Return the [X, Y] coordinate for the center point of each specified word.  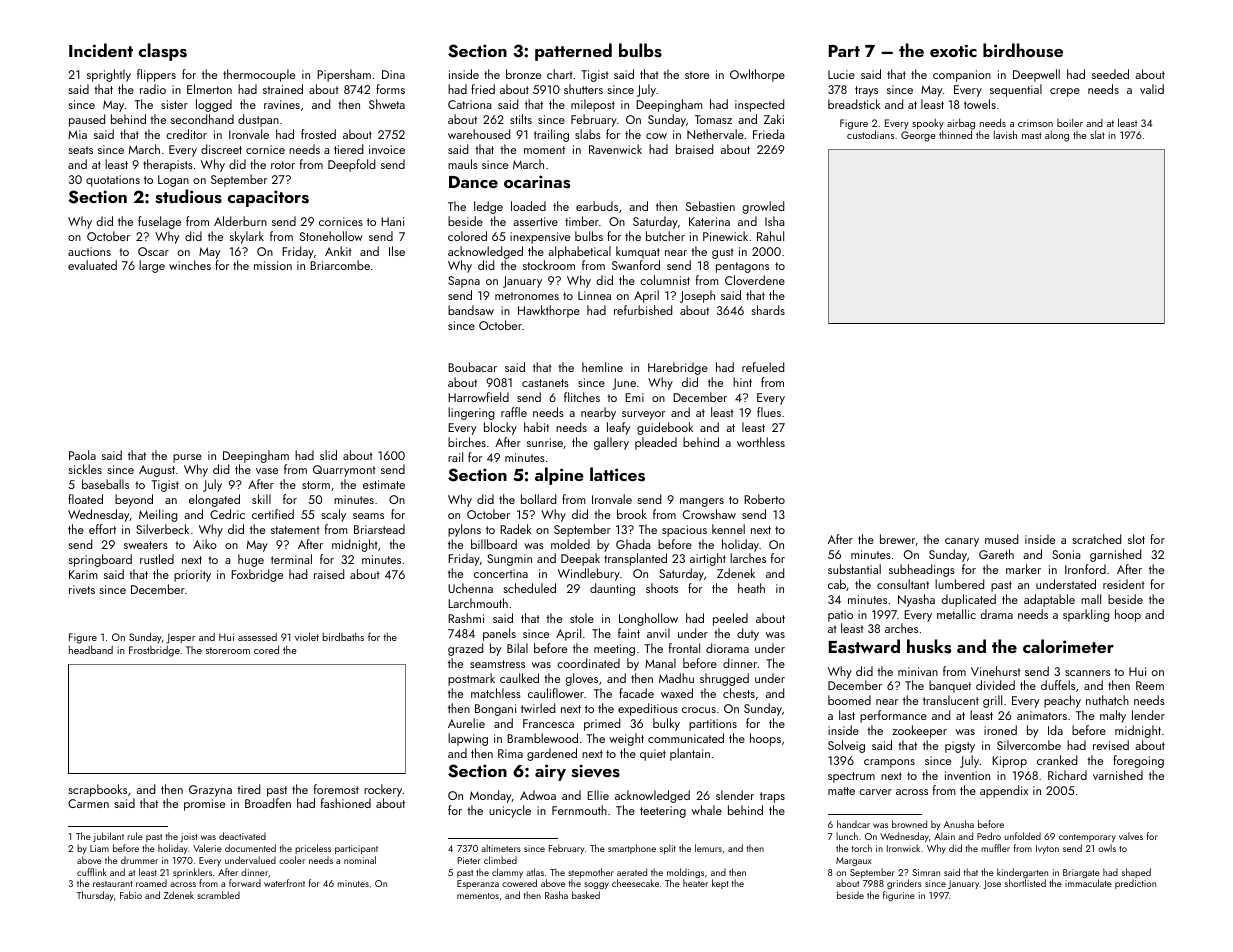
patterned [573, 52]
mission [273, 265]
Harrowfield [478, 397]
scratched [1096, 539]
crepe [1065, 92]
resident [1124, 584]
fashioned [346, 803]
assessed [257, 637]
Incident [101, 50]
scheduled [529, 588]
